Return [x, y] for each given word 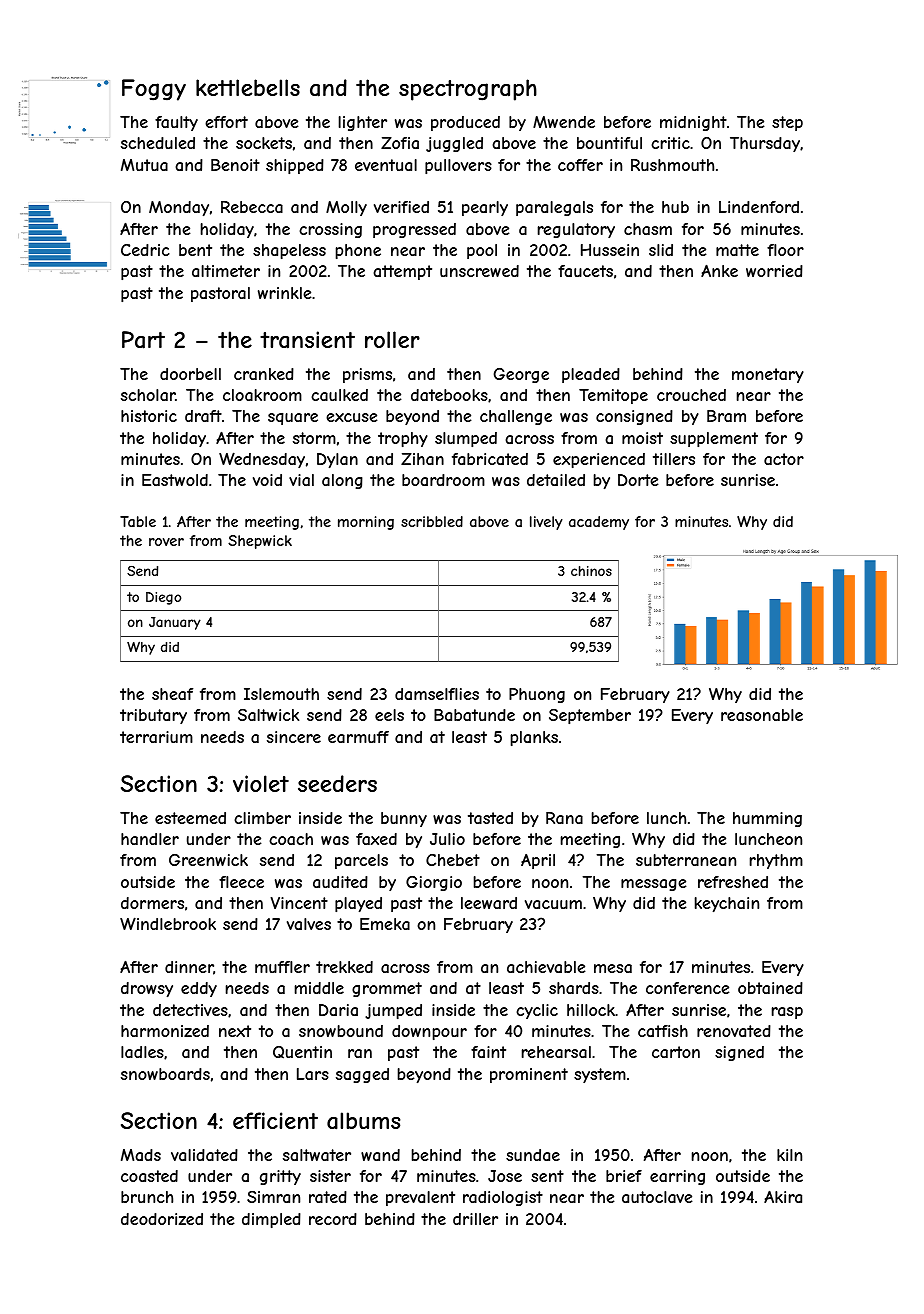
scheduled [158, 143]
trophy [403, 439]
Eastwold [175, 480]
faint [488, 1052]
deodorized [162, 1219]
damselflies [437, 694]
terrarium [156, 737]
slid [661, 250]
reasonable [762, 715]
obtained [770, 988]
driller [475, 1219]
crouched [691, 395]
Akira [783, 1196]
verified [401, 207]
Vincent [299, 903]
